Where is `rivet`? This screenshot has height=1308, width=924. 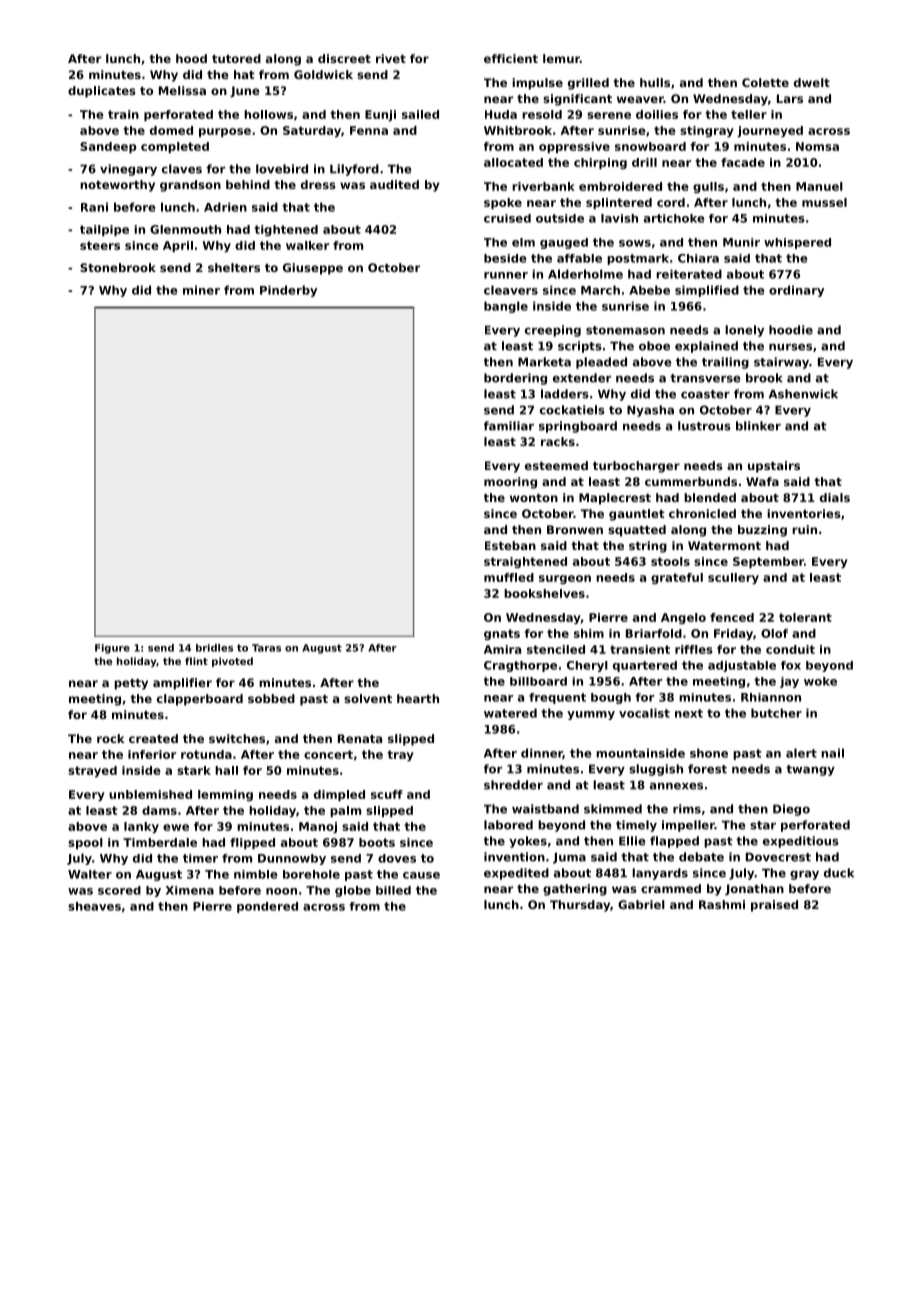
rivet is located at coordinates (391, 58).
